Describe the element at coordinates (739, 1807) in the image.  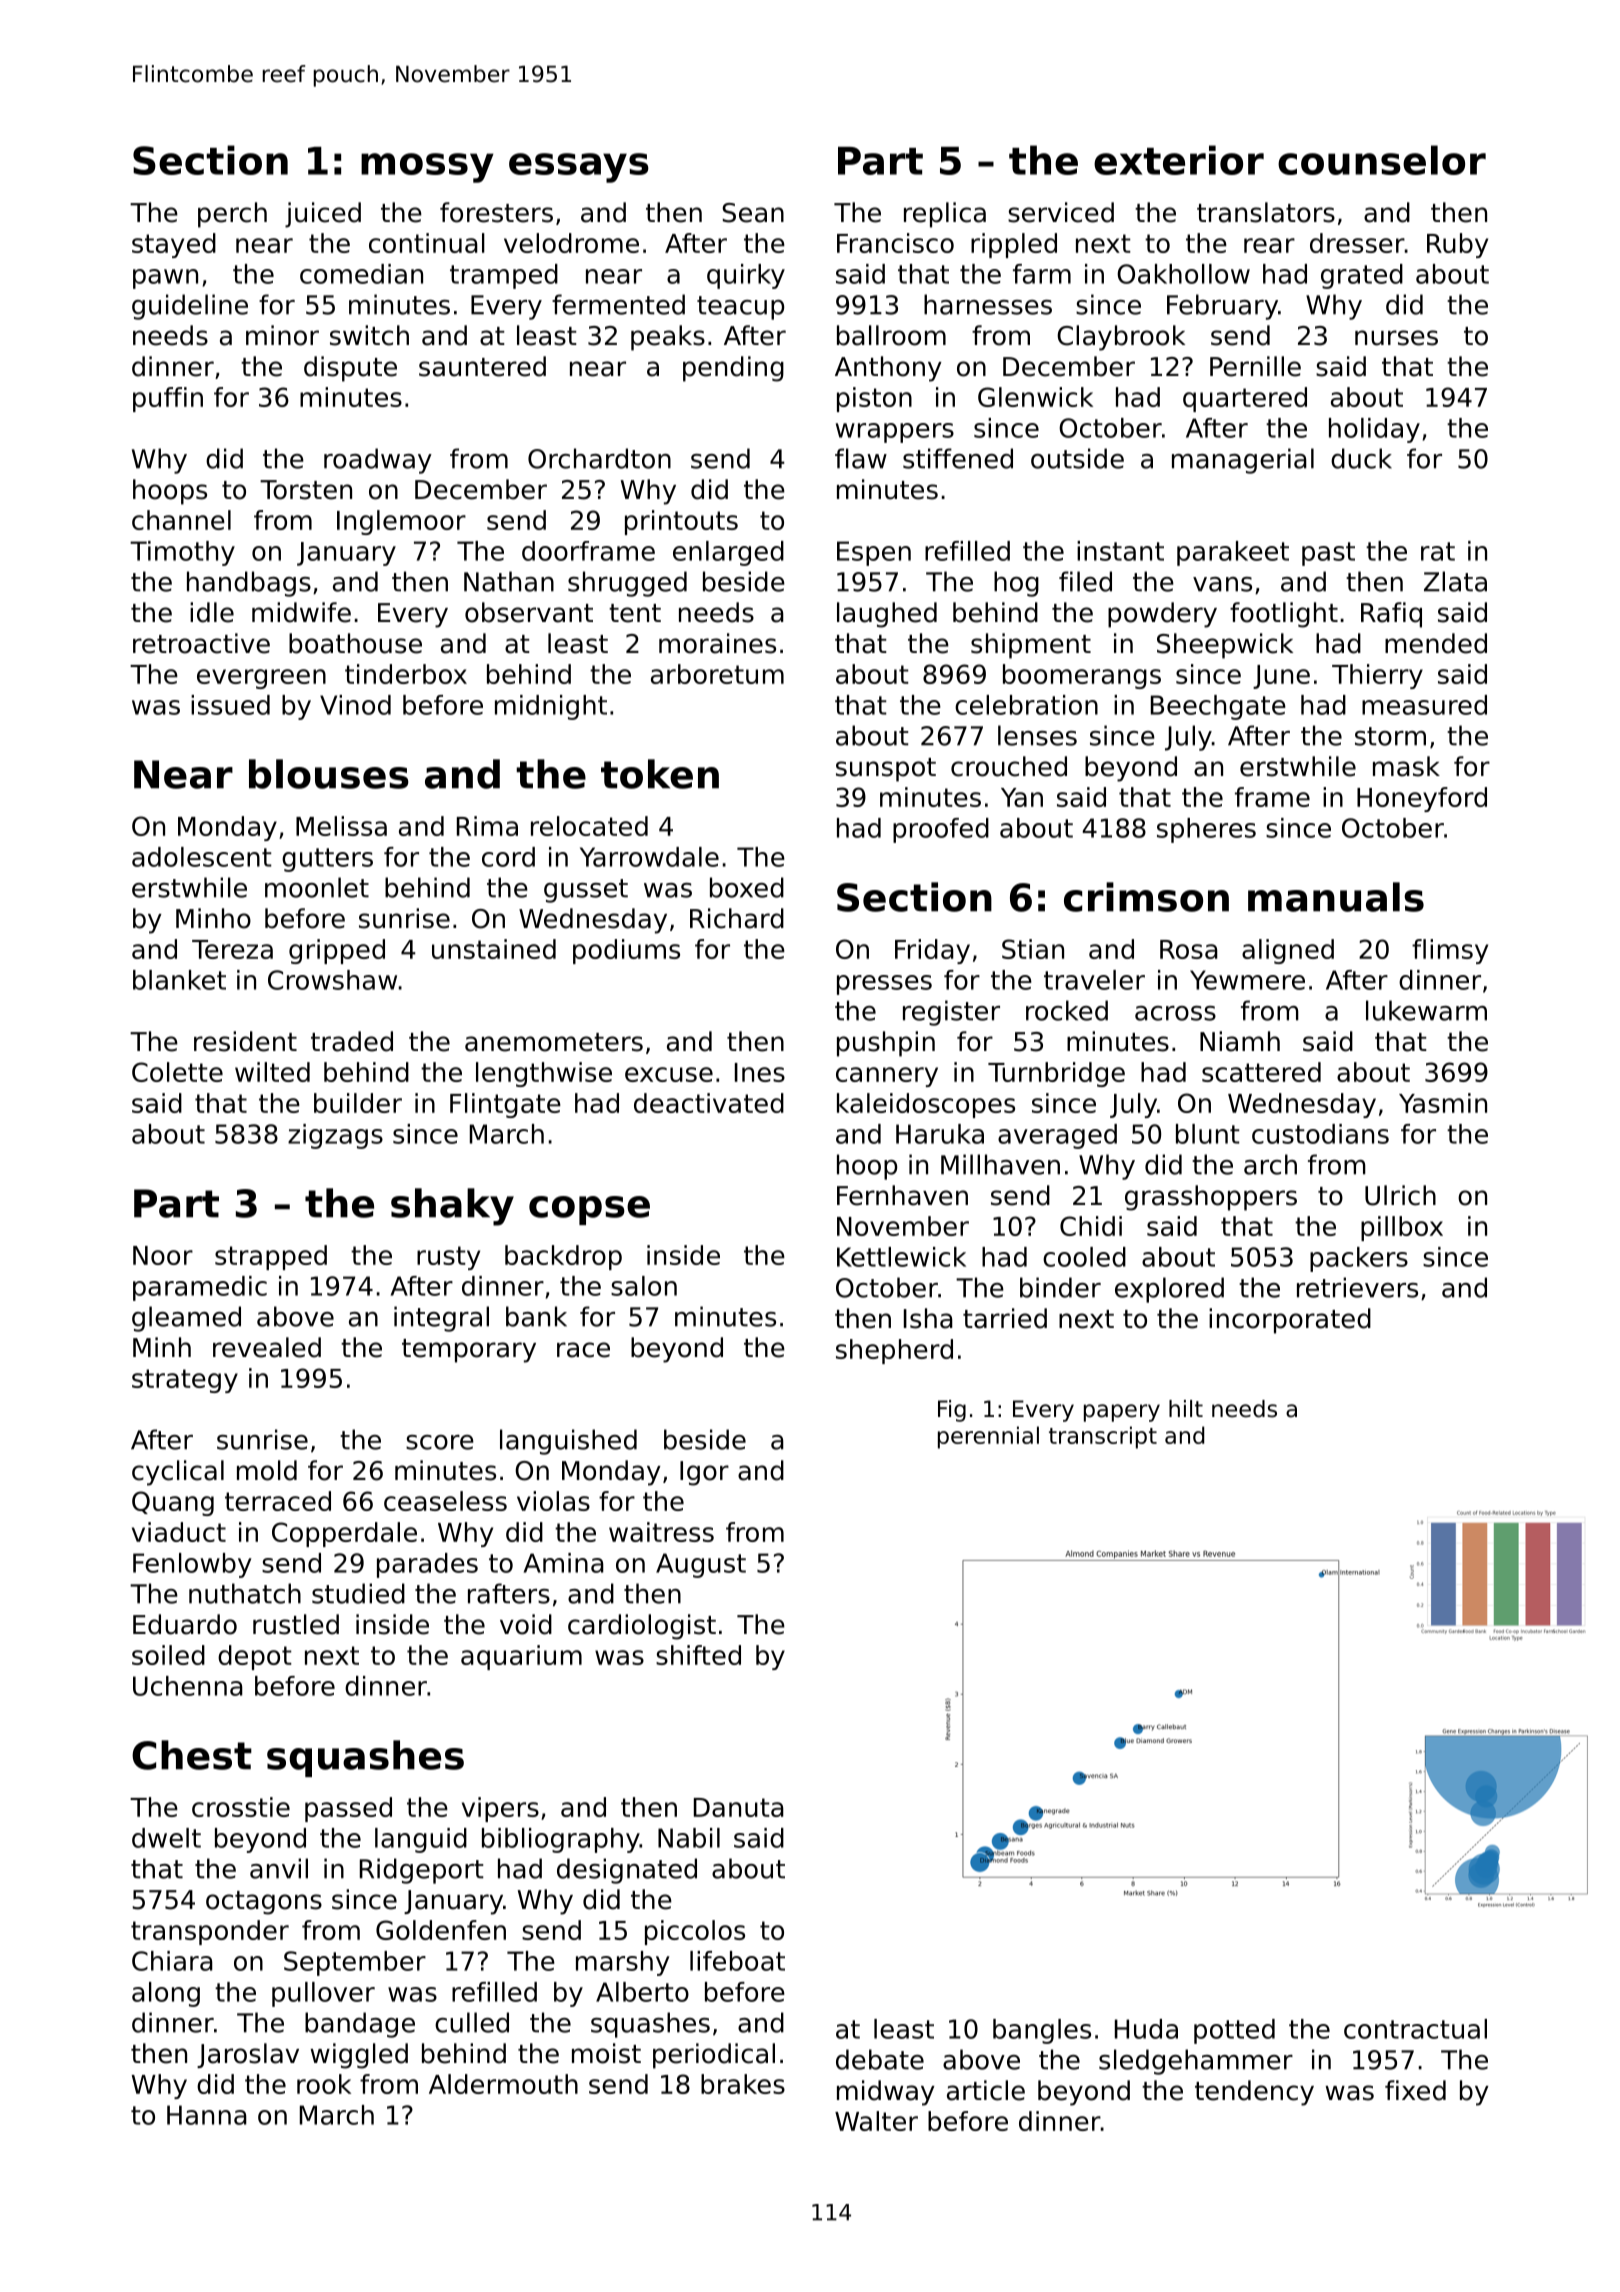
I see `Danuta` at that location.
